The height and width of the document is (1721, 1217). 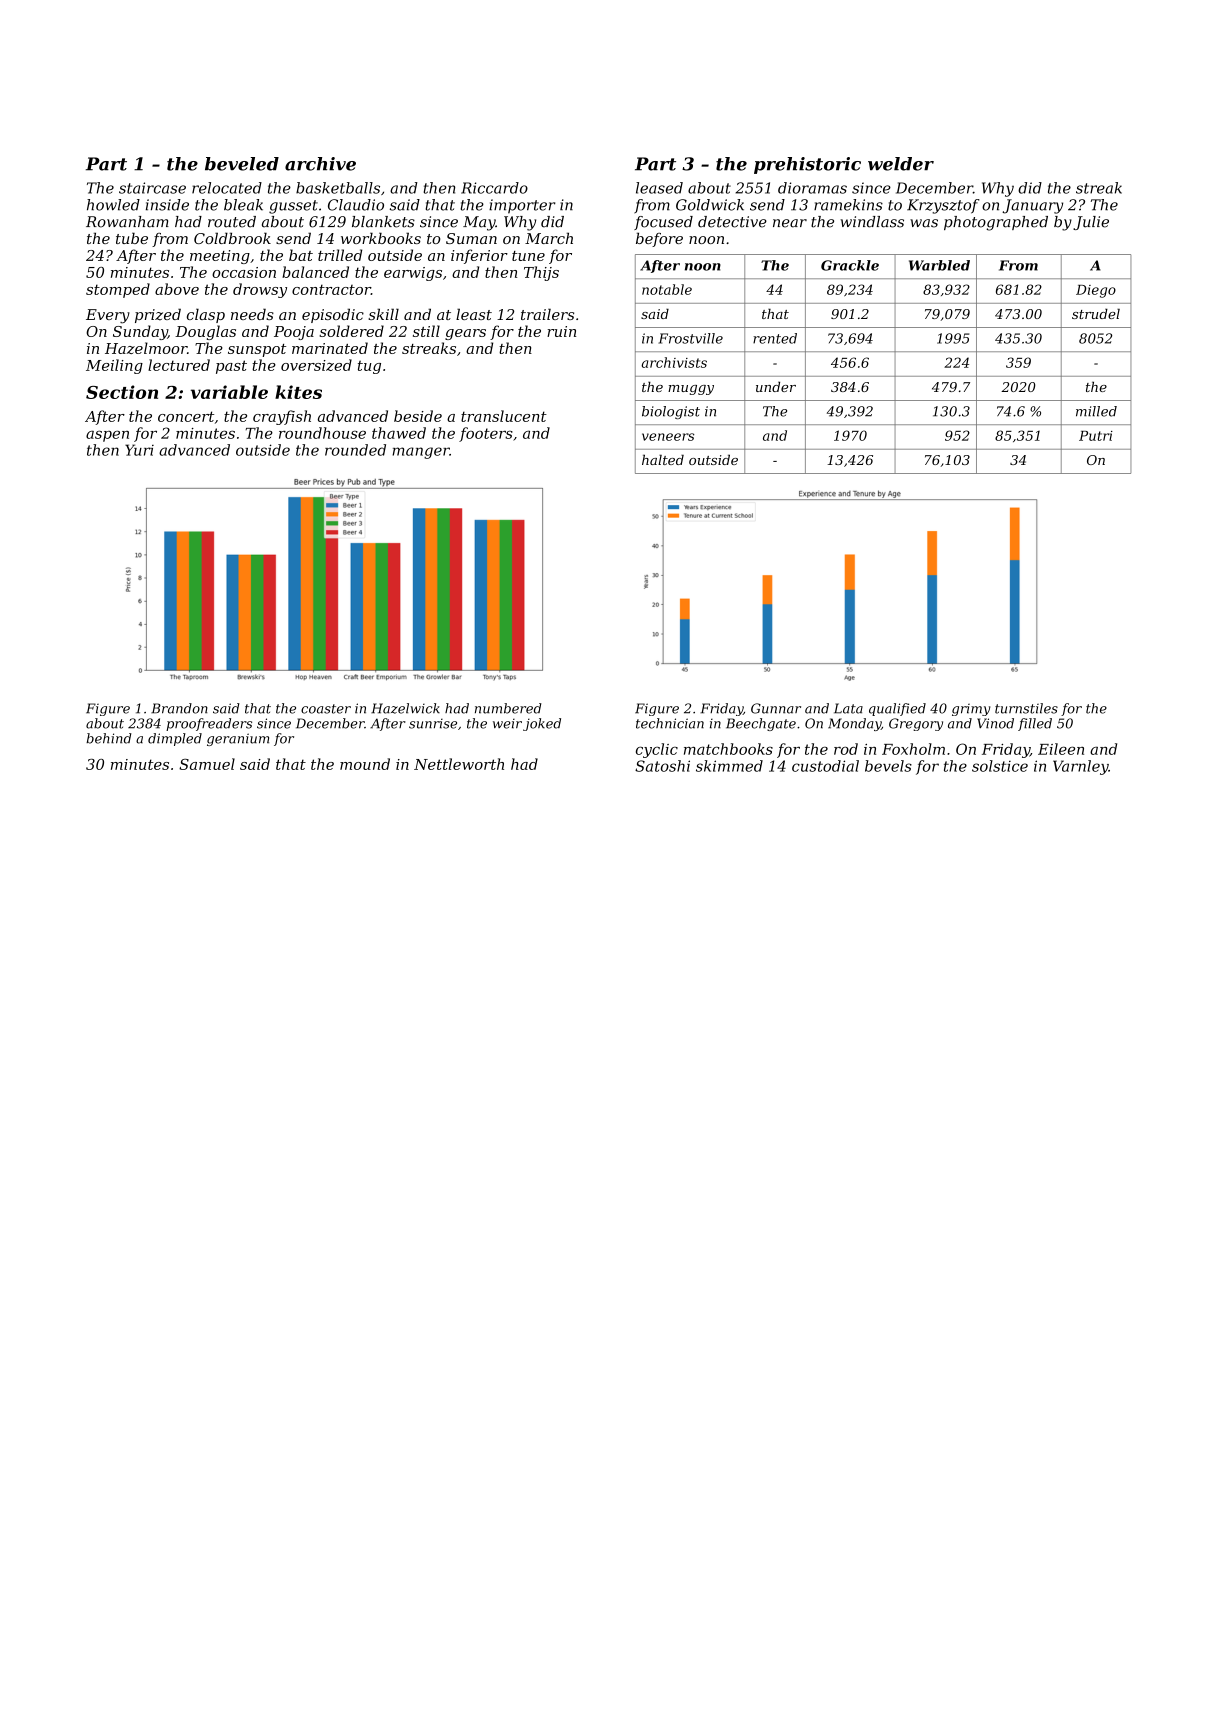 I want to click on Warbled, so click(x=939, y=265).
